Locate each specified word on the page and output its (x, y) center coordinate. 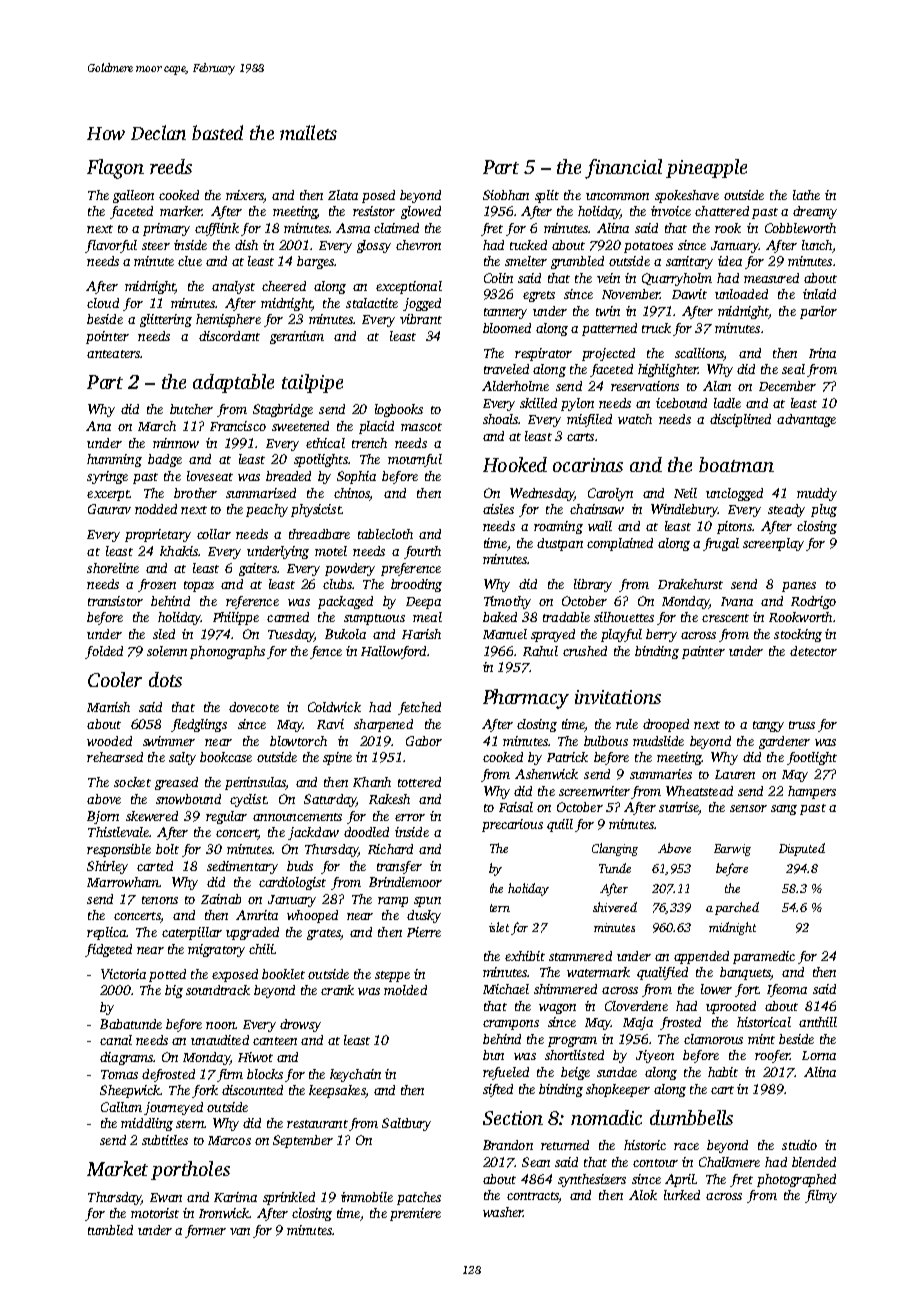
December (787, 386)
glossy (374, 246)
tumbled (110, 1230)
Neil (685, 493)
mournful (415, 460)
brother (195, 493)
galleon (133, 196)
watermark (598, 972)
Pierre (424, 932)
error (410, 817)
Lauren (735, 774)
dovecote (254, 707)
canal (116, 1040)
